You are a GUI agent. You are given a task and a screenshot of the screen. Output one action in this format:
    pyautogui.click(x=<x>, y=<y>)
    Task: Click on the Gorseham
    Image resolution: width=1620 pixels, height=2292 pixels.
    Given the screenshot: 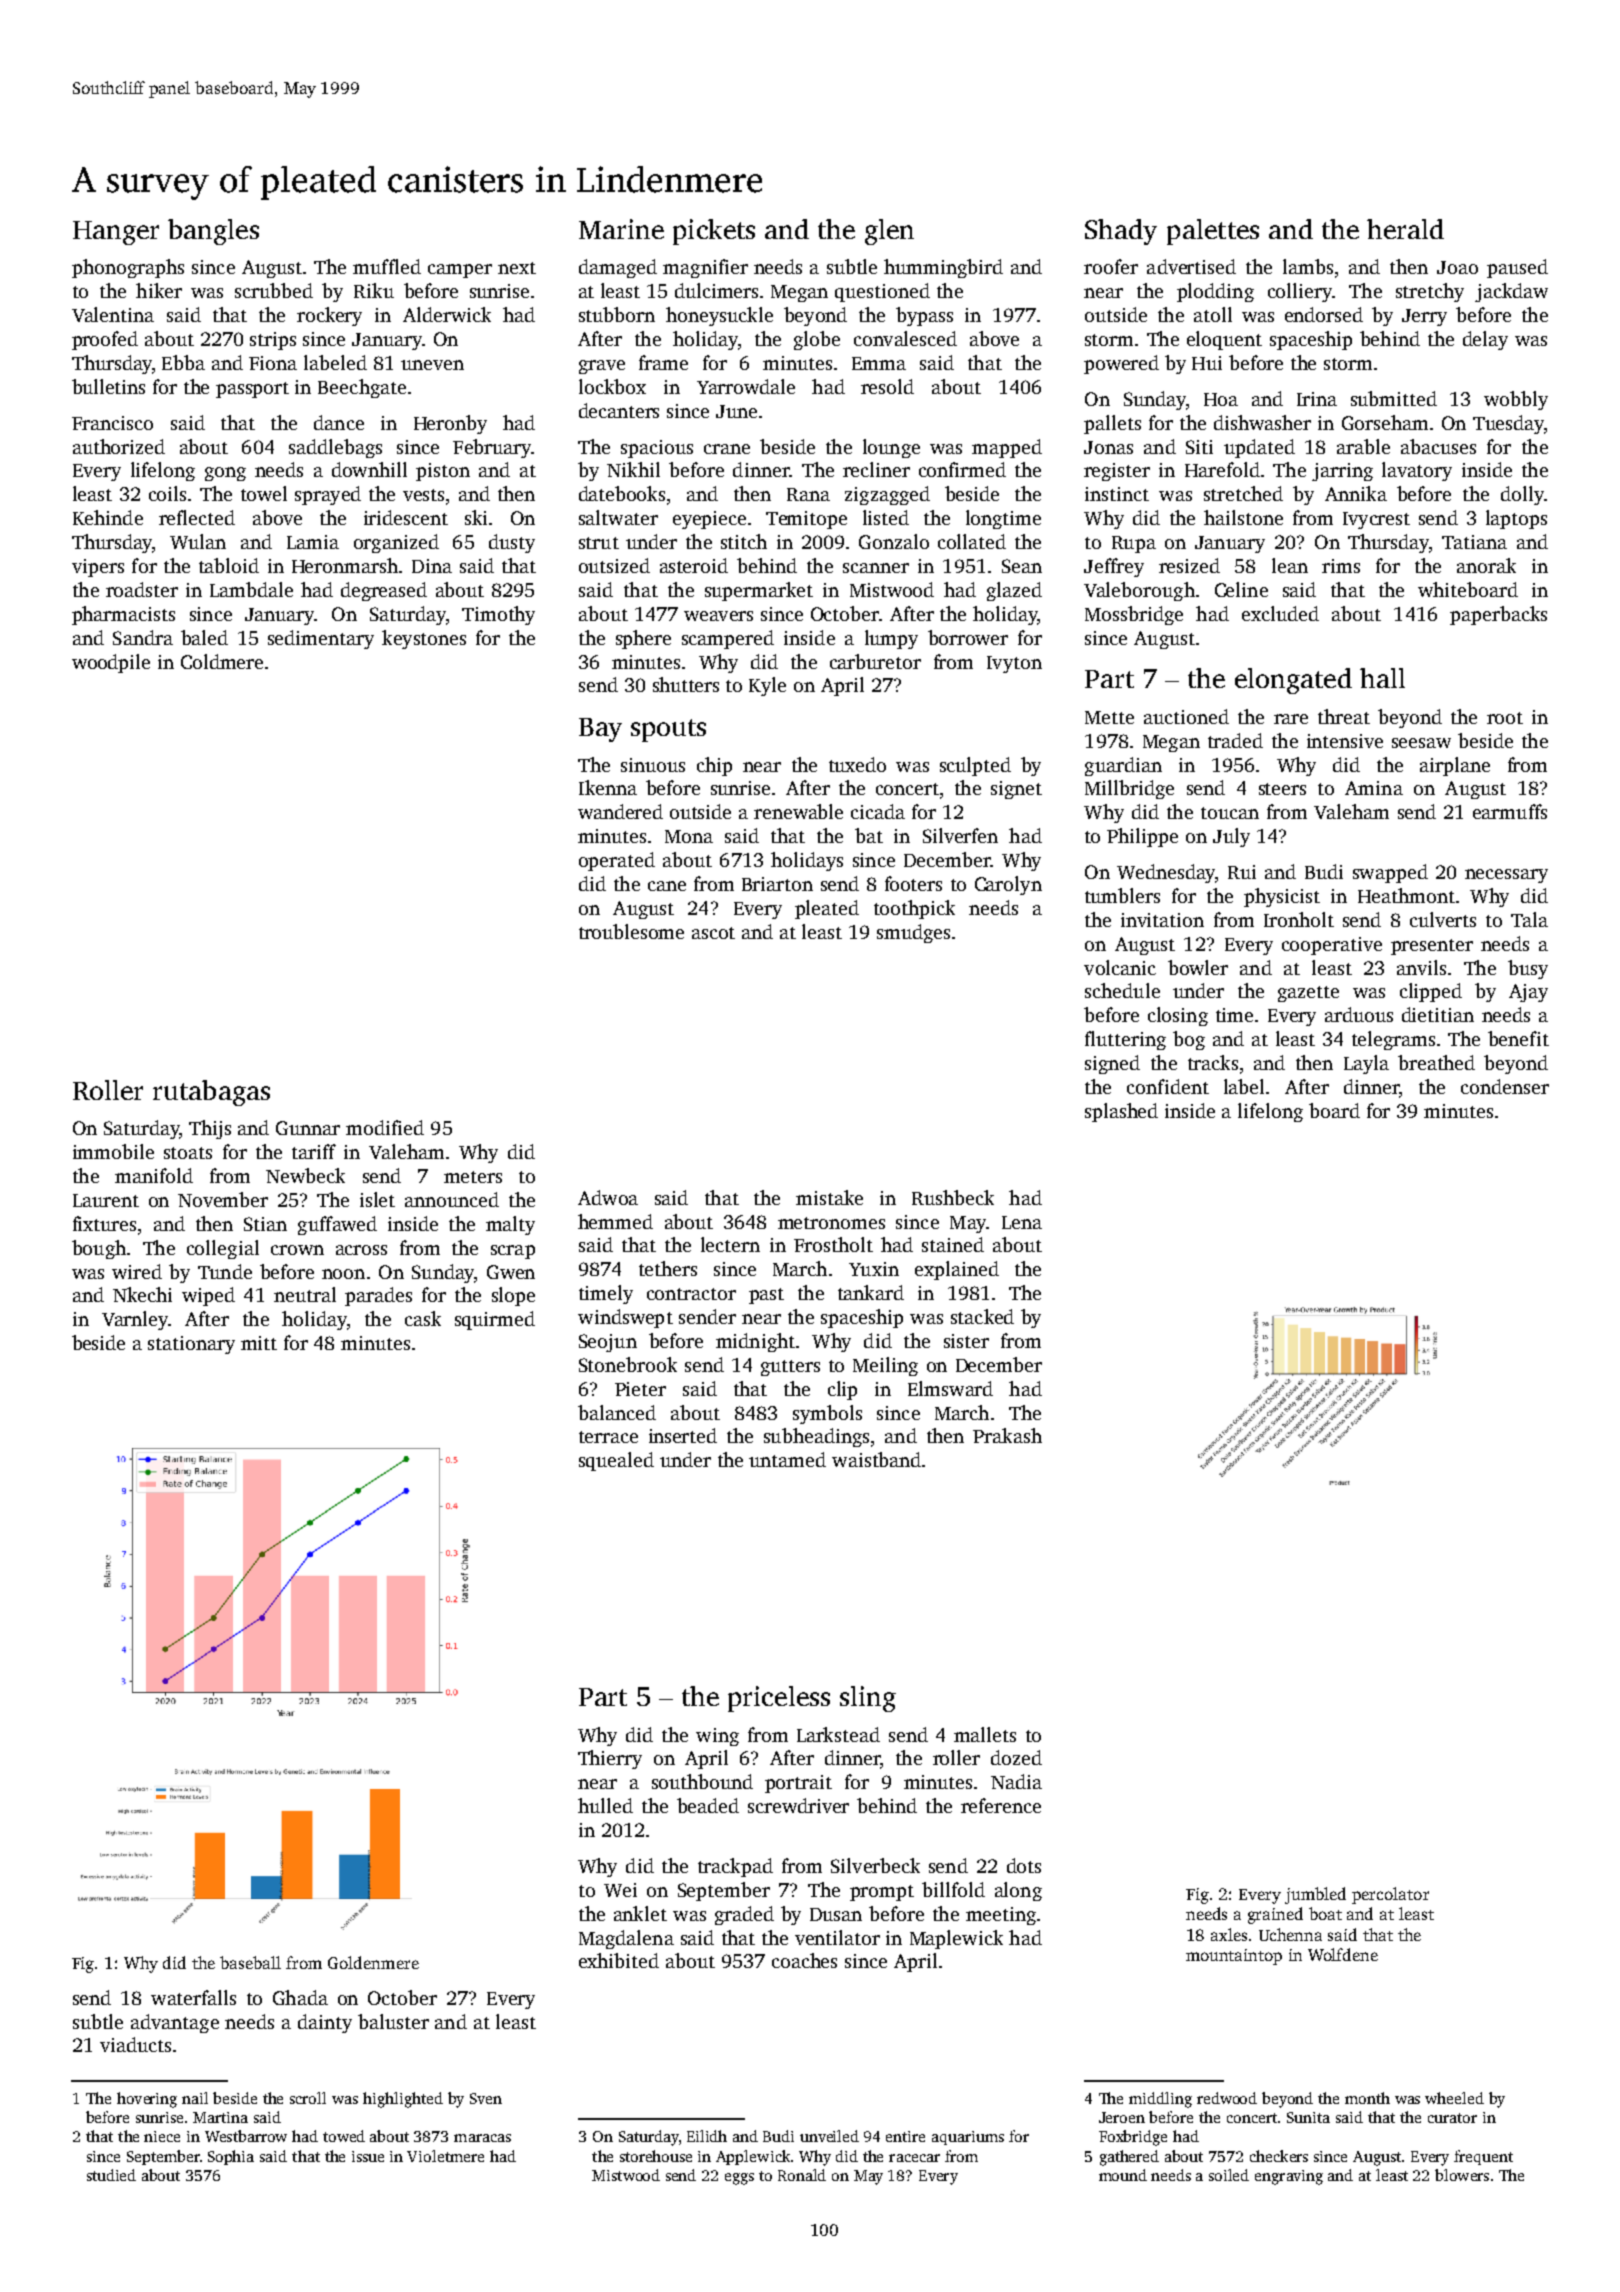 What is the action you would take?
    pyautogui.click(x=1385, y=422)
